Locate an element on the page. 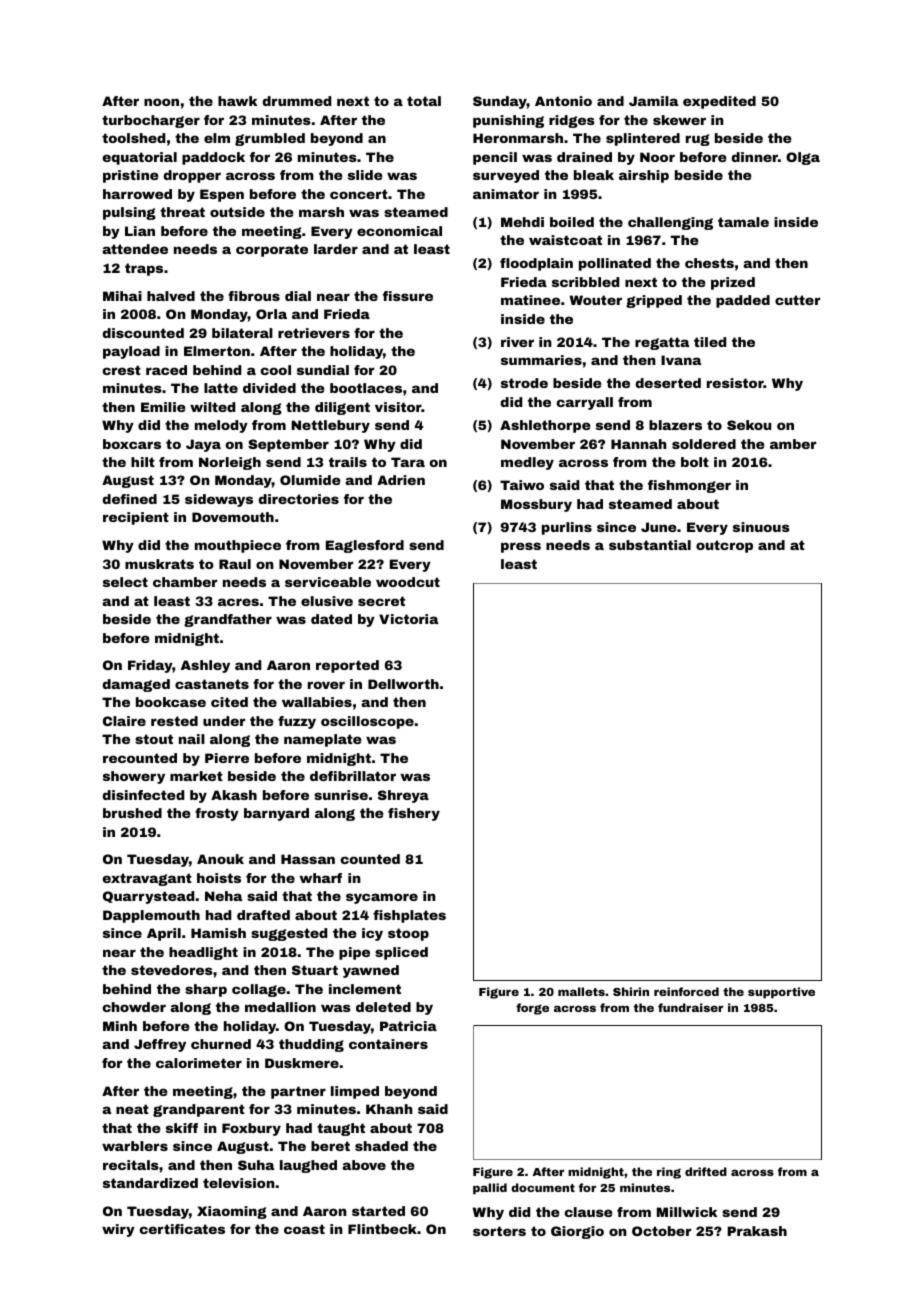 The image size is (924, 1308). woodcut is located at coordinates (408, 582).
